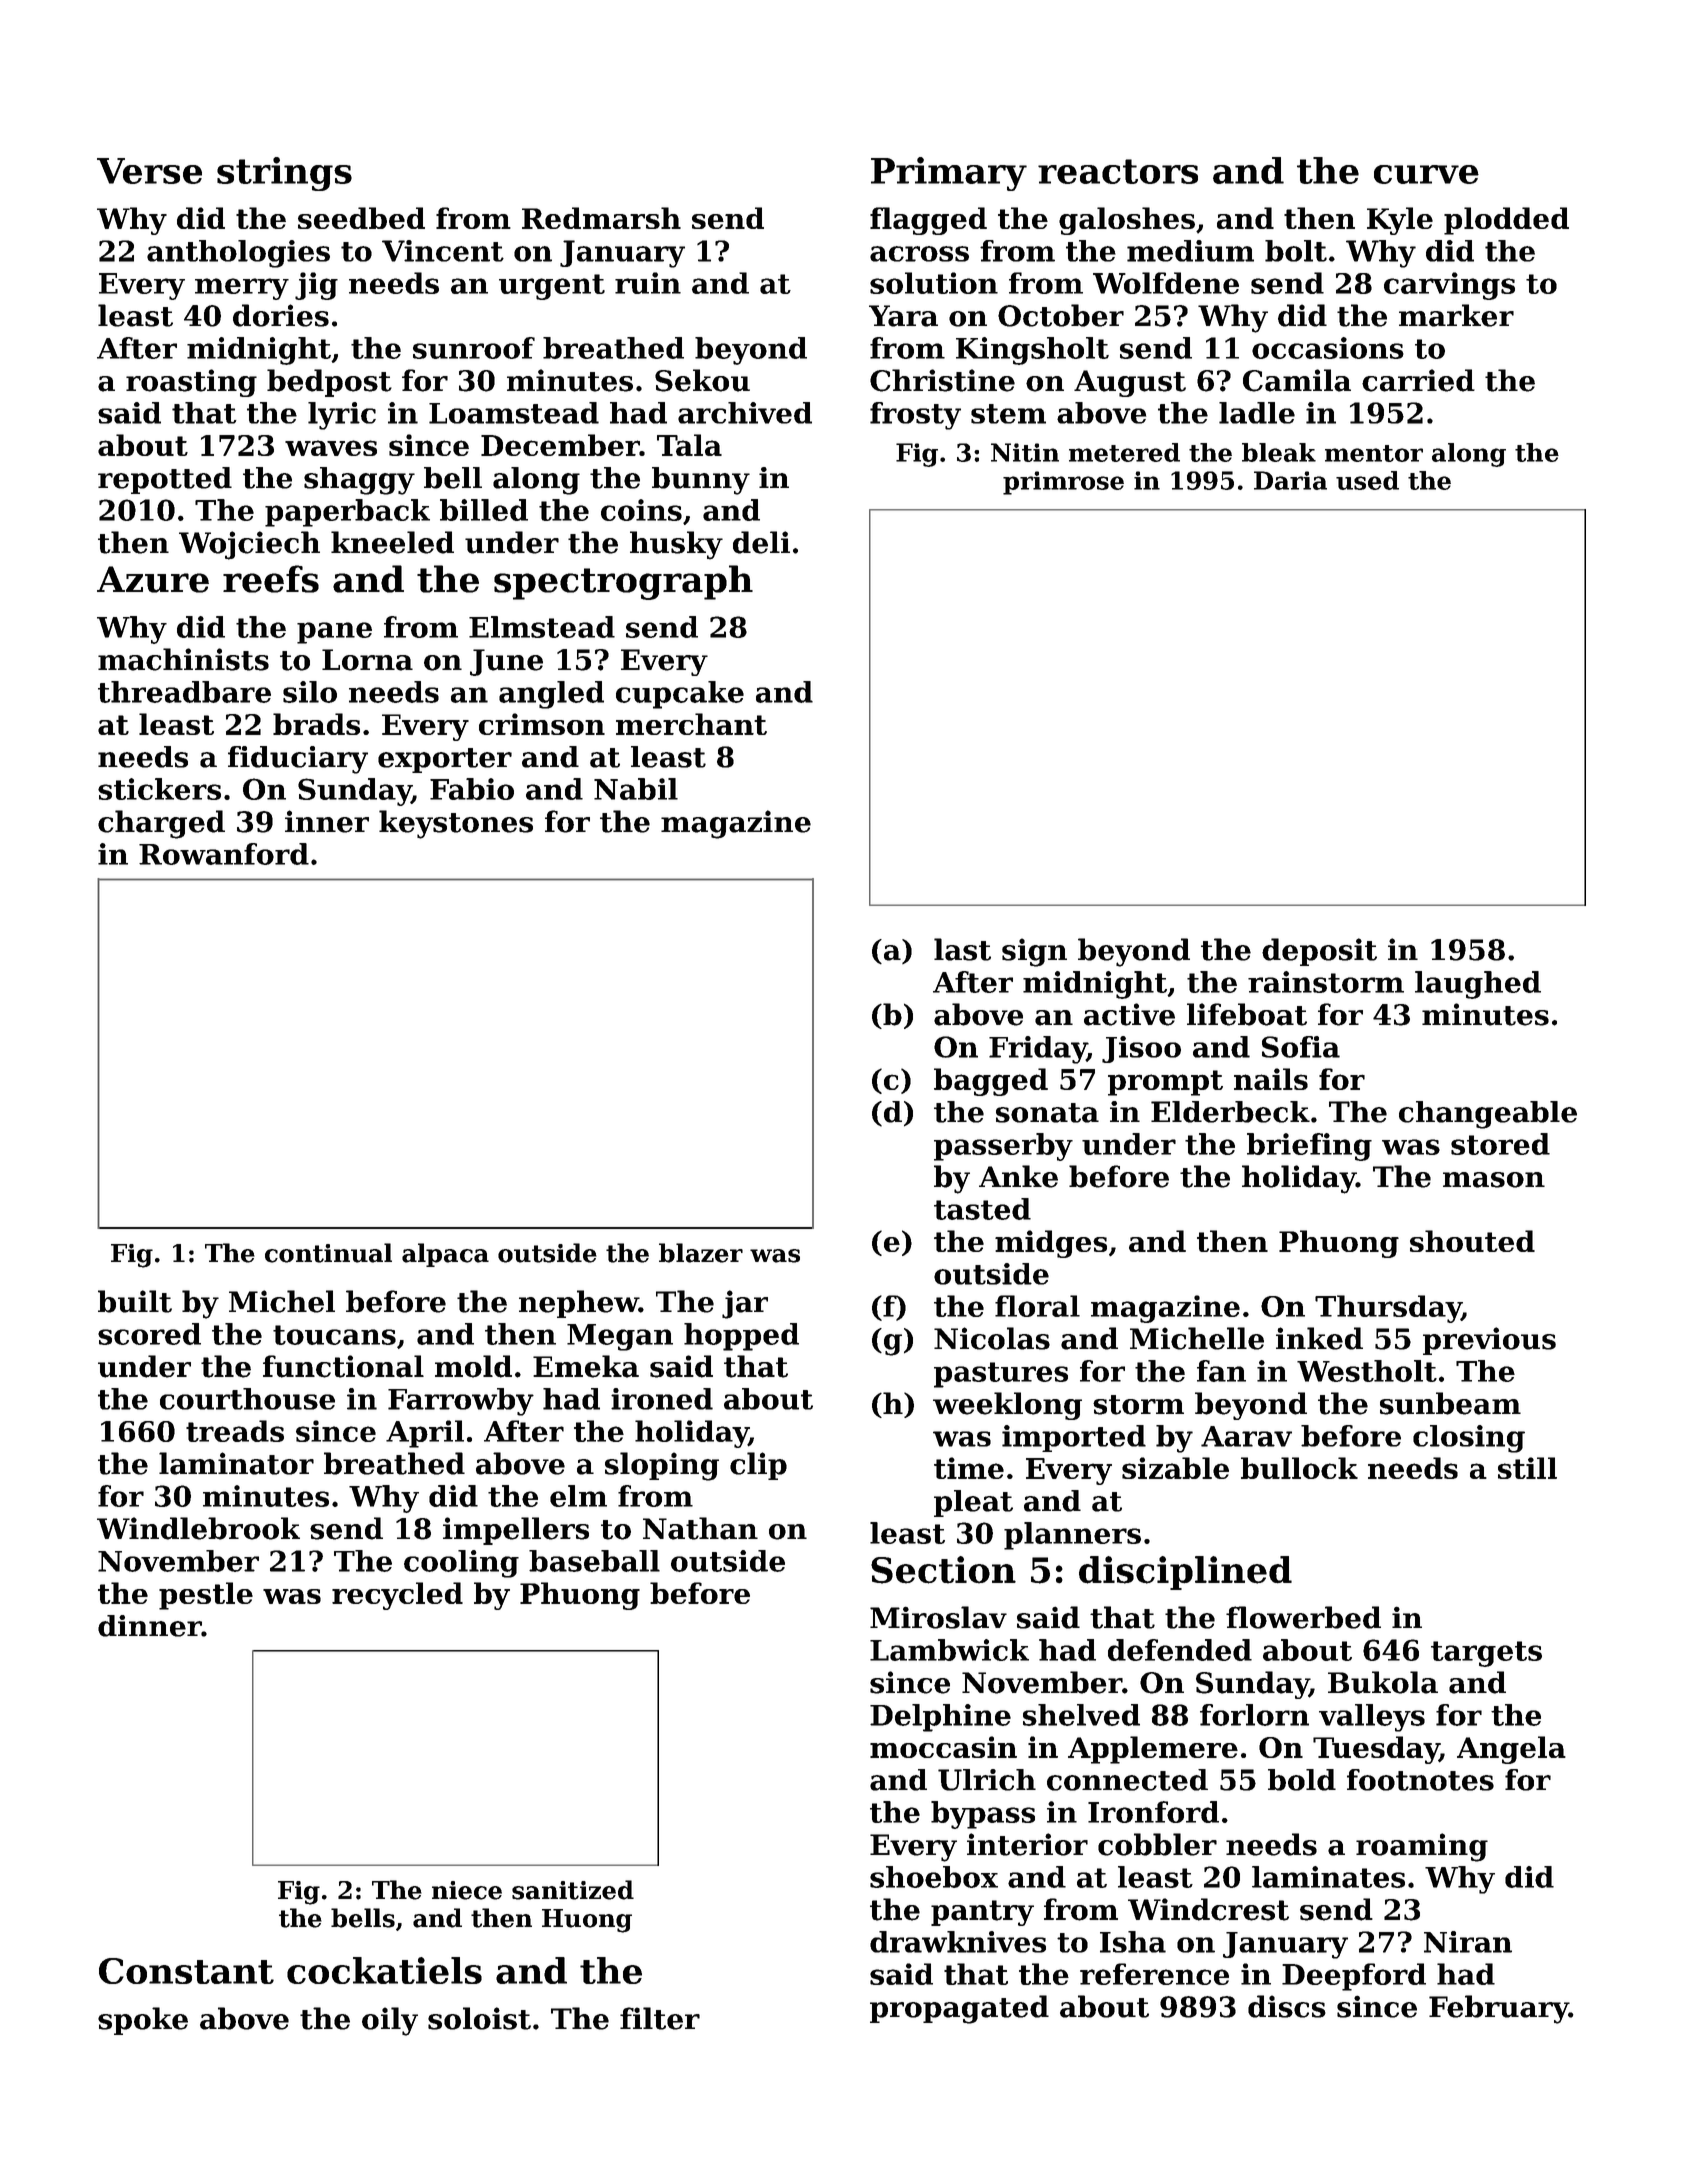  I want to click on curve, so click(1426, 174).
